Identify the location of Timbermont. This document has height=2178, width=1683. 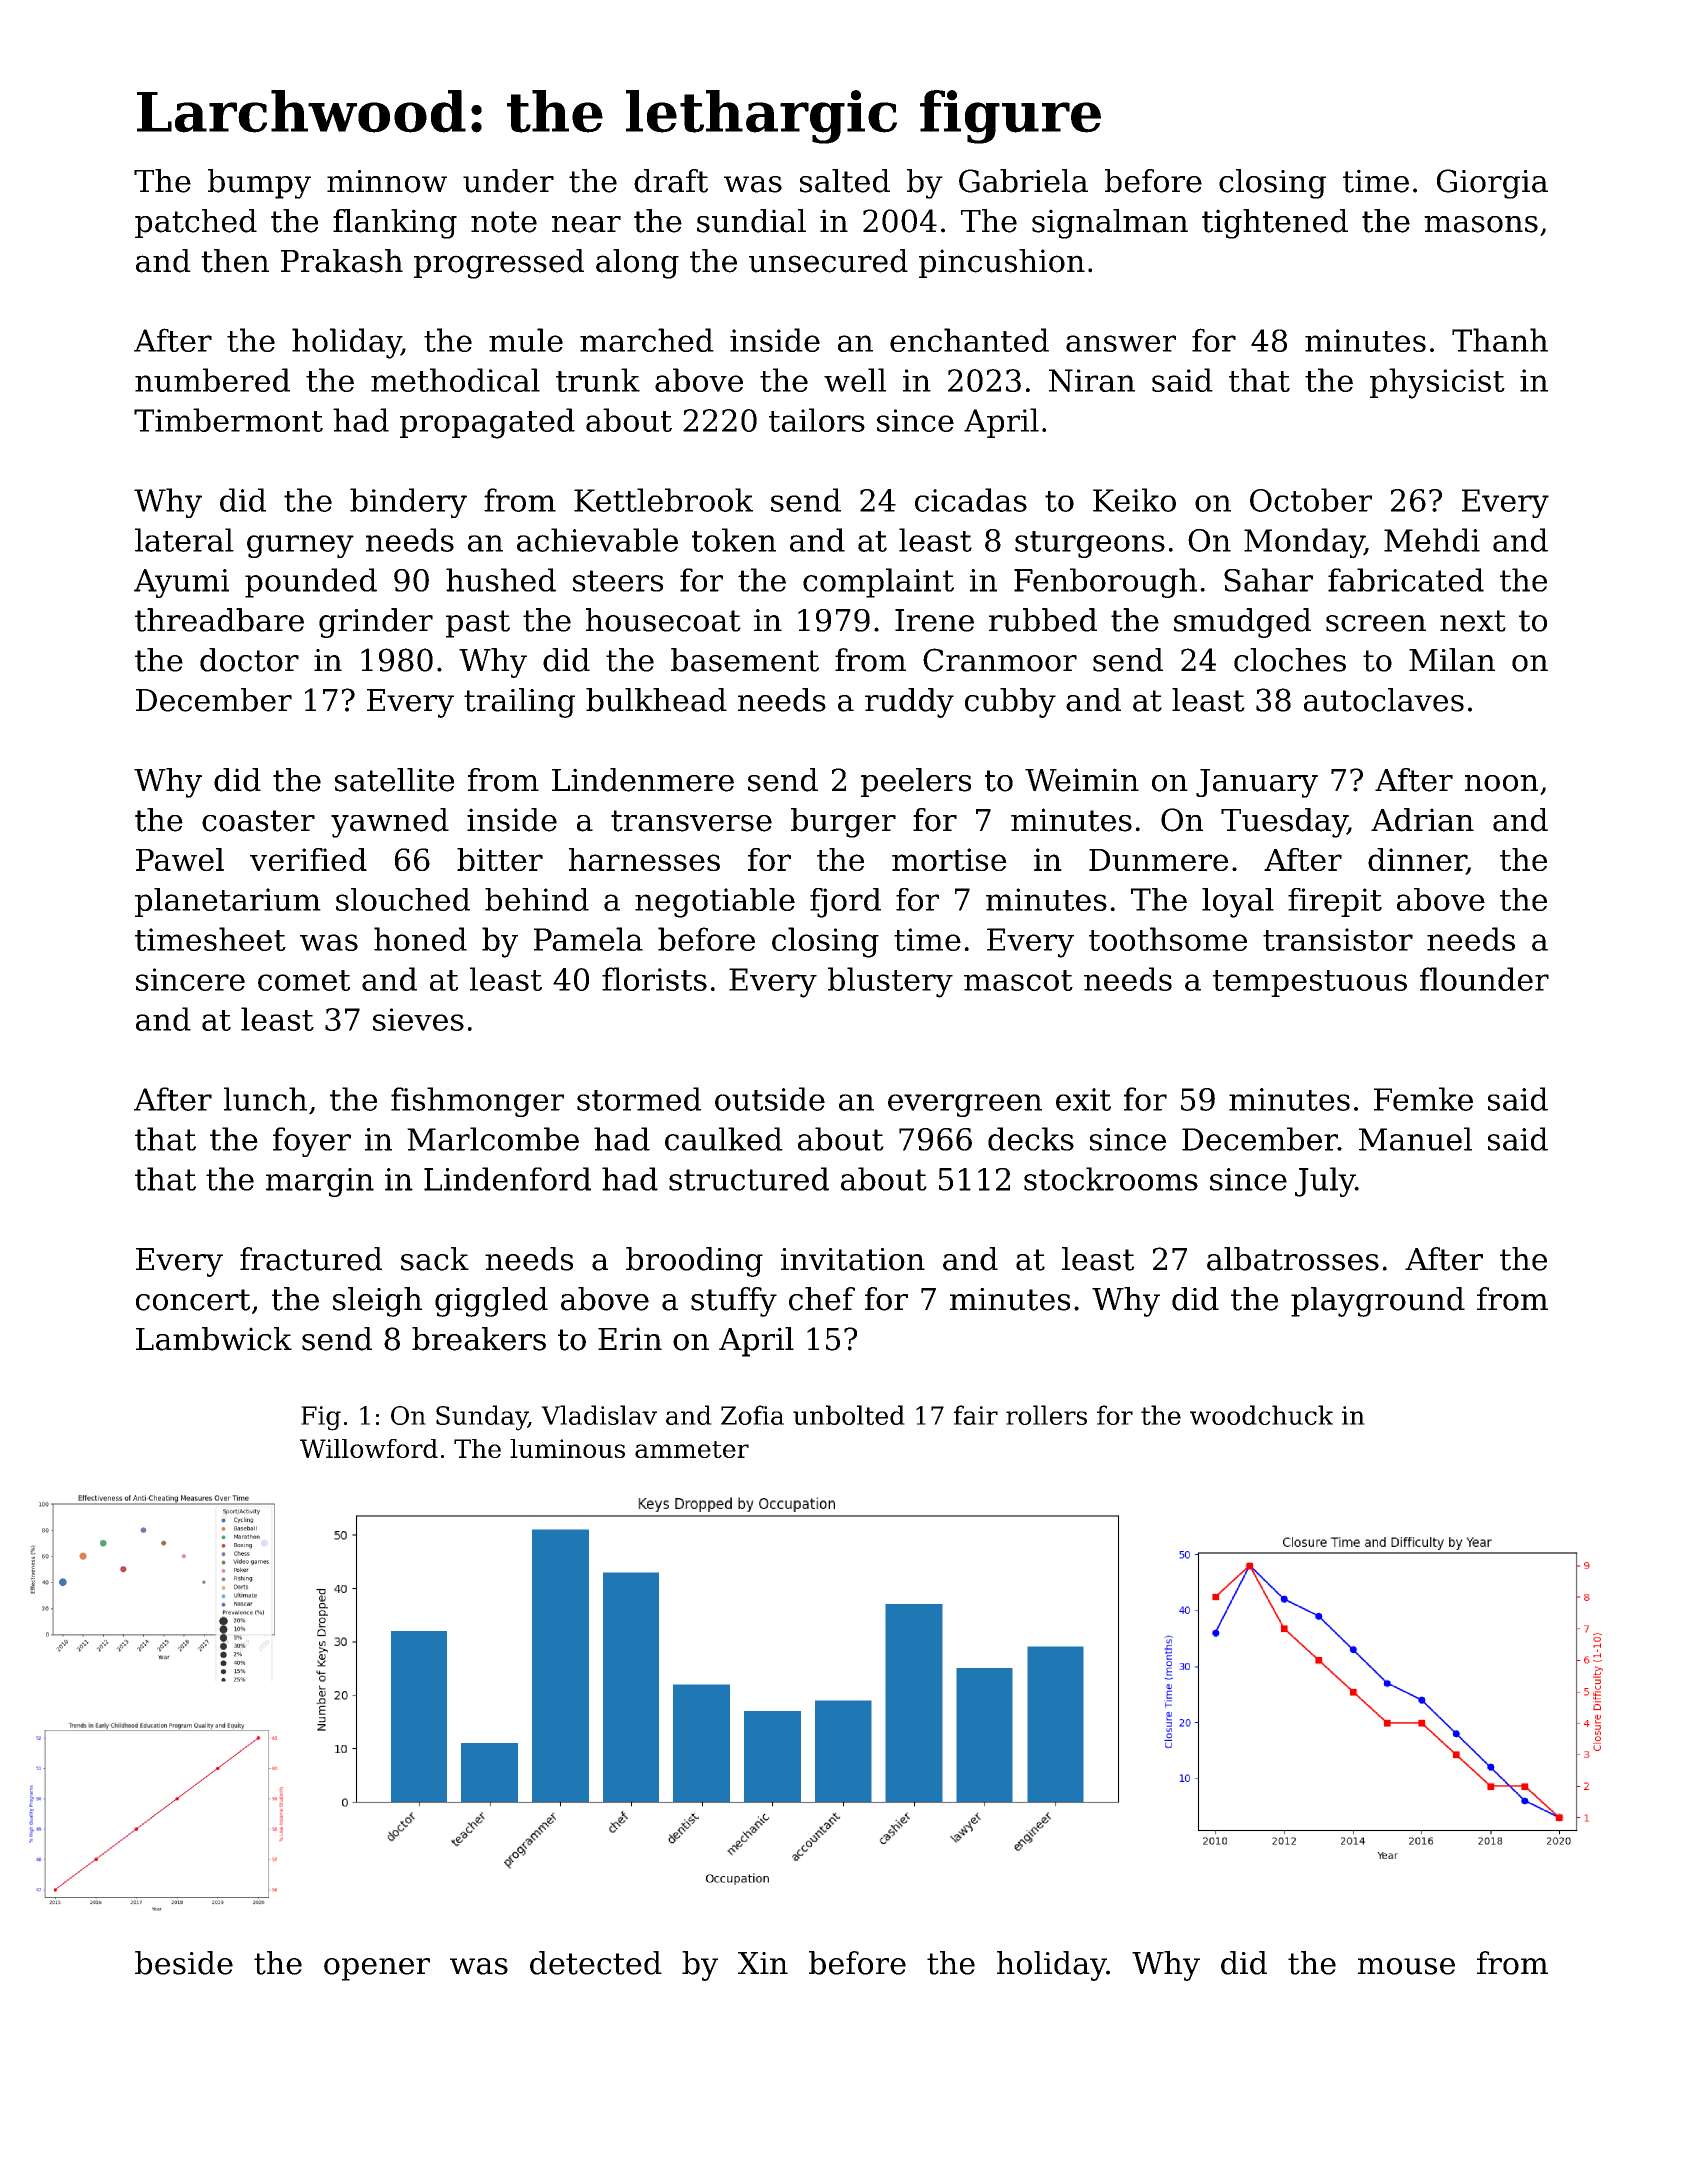
(228, 420).
